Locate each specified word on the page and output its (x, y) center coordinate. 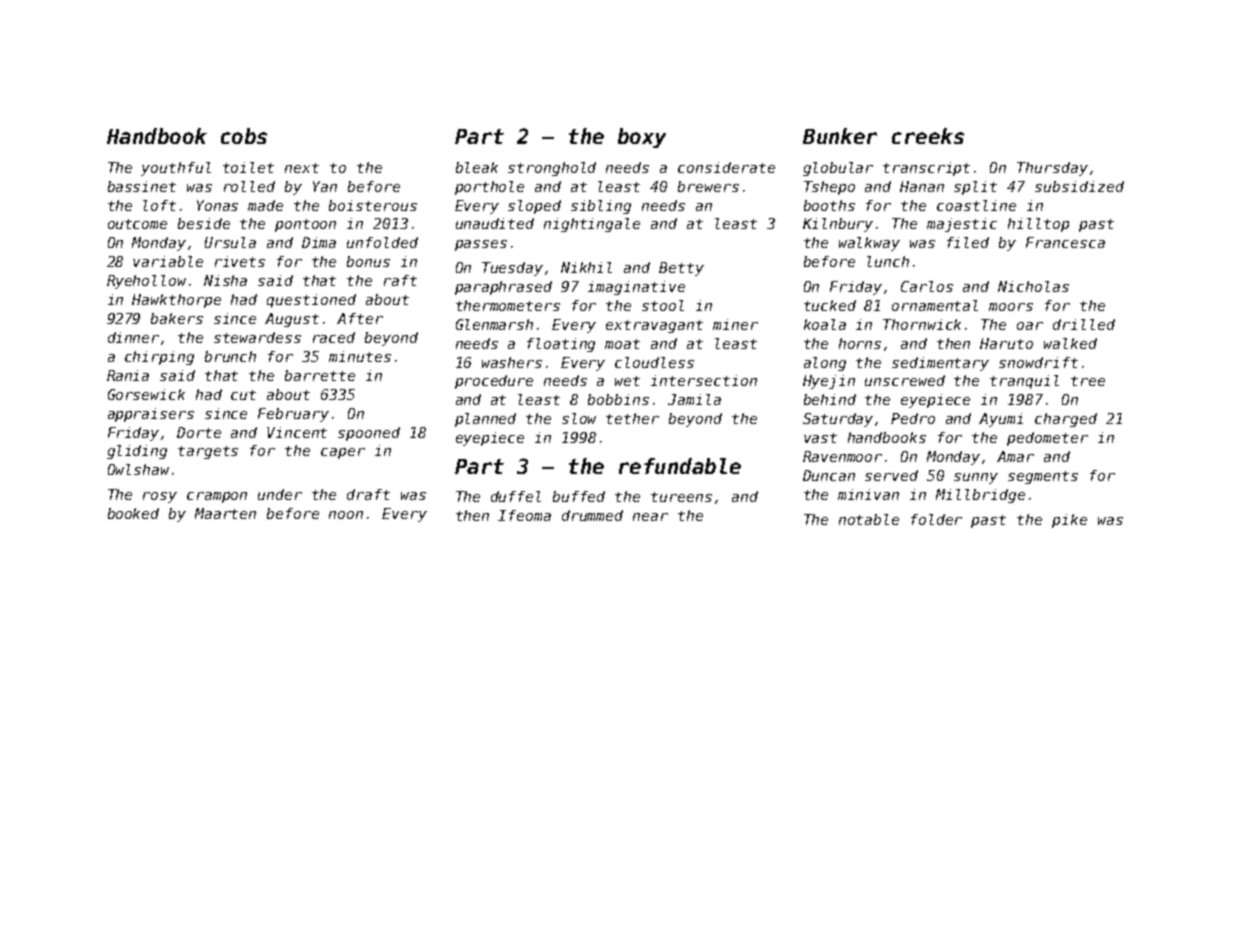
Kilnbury (838, 225)
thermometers (508, 305)
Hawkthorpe (176, 301)
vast (820, 438)
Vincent (297, 432)
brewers (708, 186)
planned (485, 420)
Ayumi (1001, 420)
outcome (137, 224)
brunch (230, 356)
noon (346, 515)
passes (481, 245)
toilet (248, 167)
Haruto (1006, 343)
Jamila (694, 399)
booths (829, 205)
